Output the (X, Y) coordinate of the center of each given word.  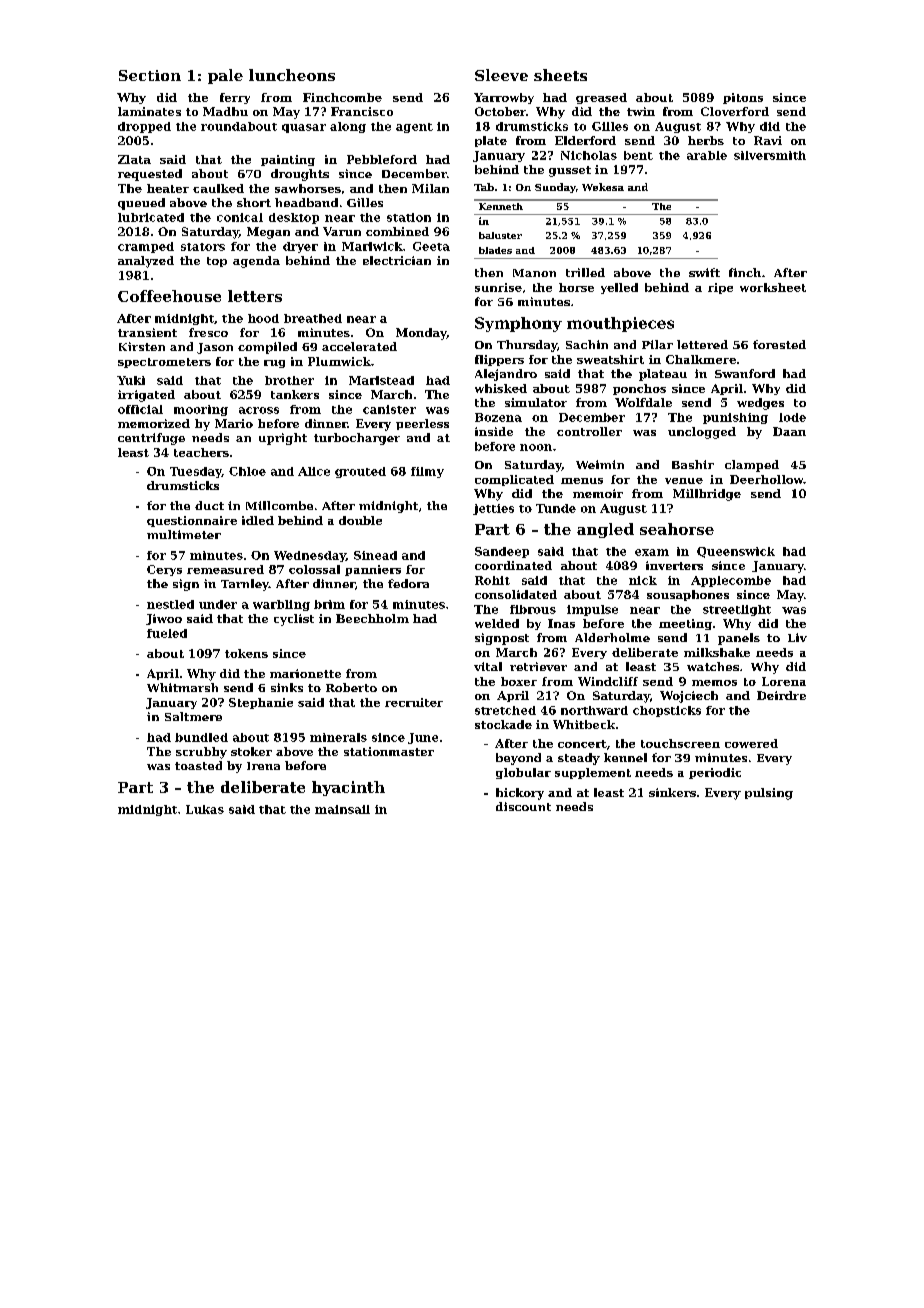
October (500, 111)
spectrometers (164, 363)
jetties (493, 509)
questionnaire (192, 521)
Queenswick (736, 552)
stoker (251, 751)
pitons (743, 98)
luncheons (292, 75)
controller (589, 431)
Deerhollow (767, 479)
